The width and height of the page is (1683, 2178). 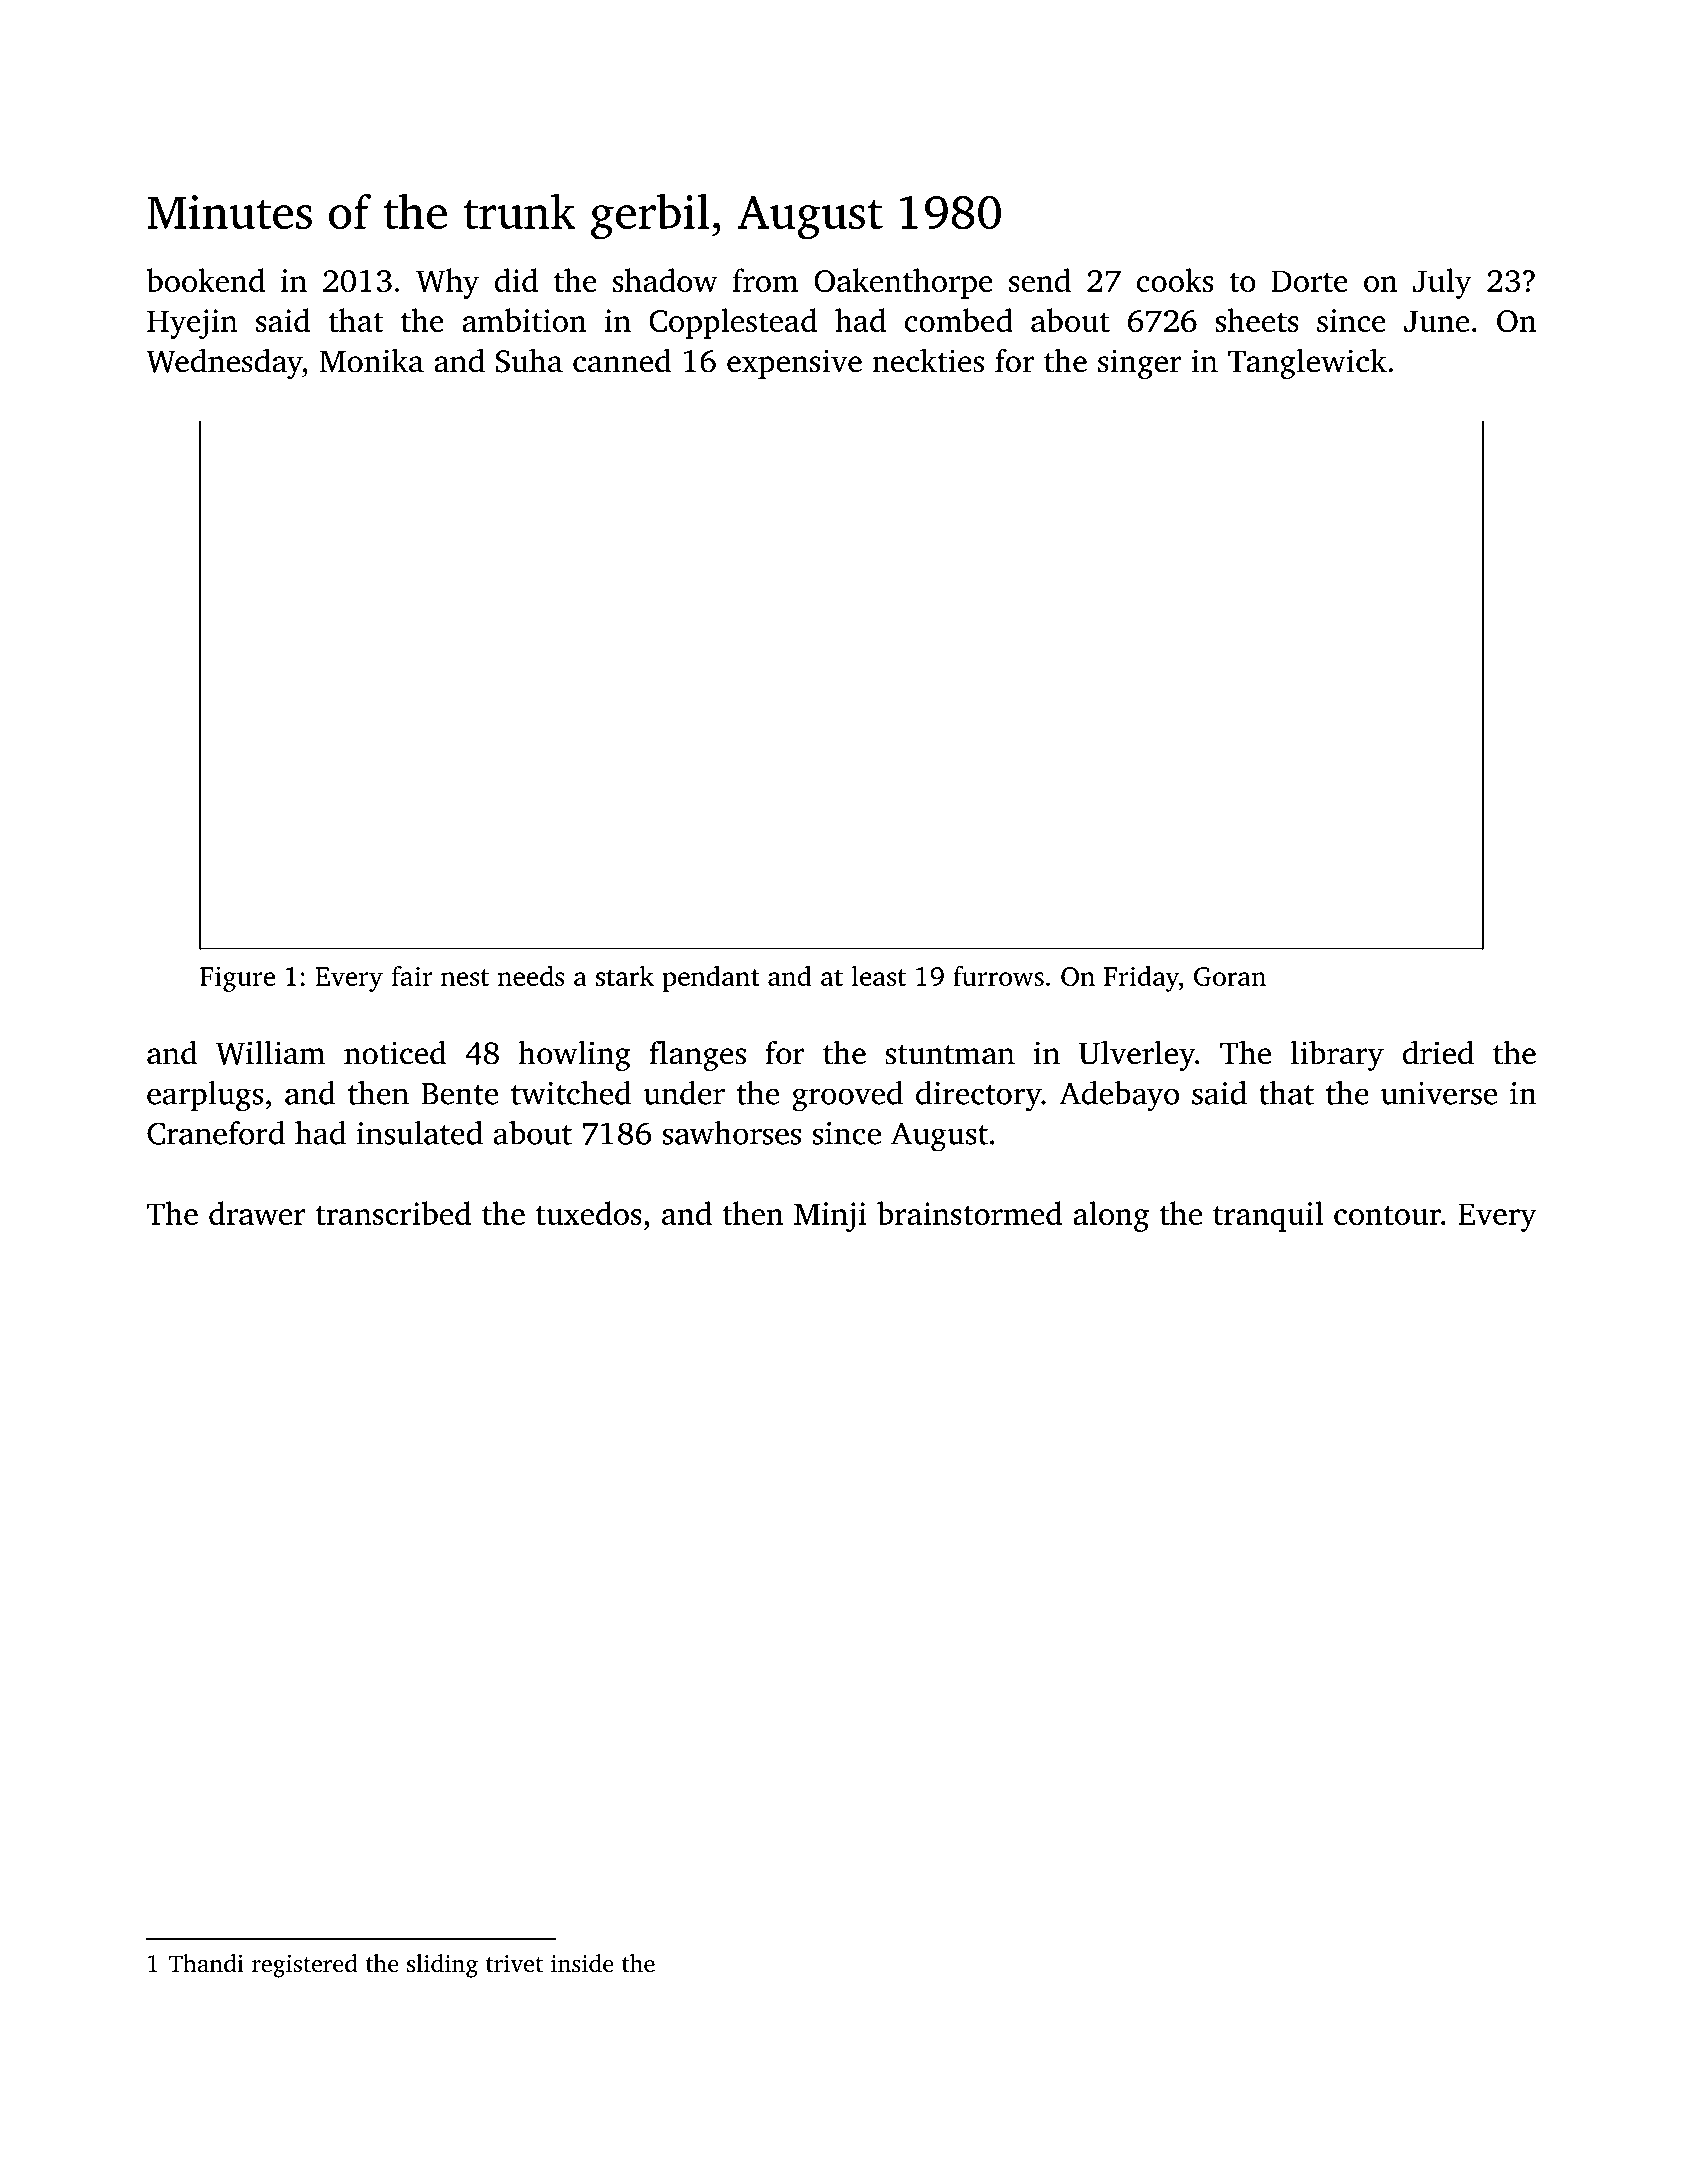 What do you see at coordinates (582, 1963) in the page?
I see `inside` at bounding box center [582, 1963].
